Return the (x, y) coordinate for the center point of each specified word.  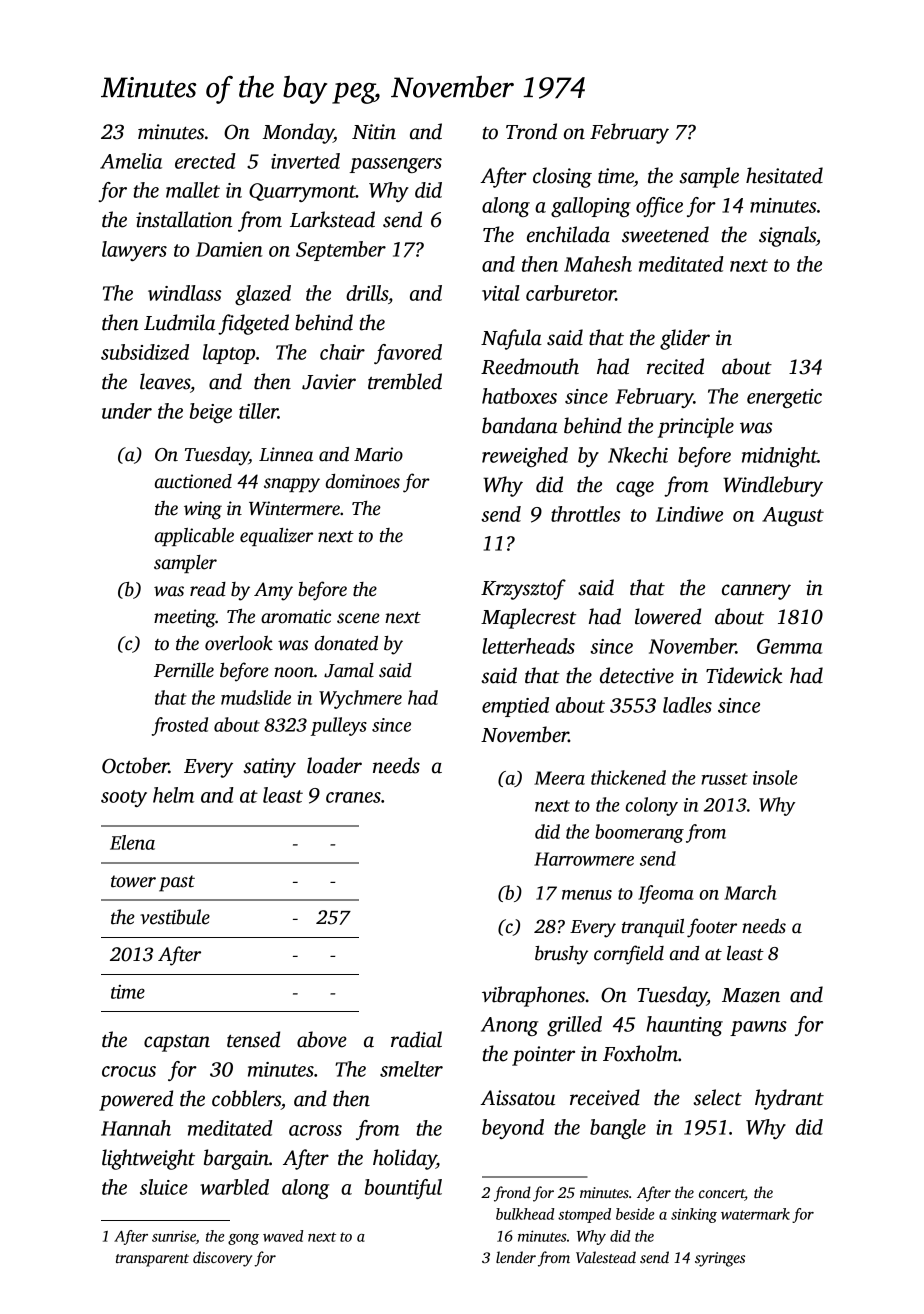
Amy (273, 591)
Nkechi (638, 455)
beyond (513, 1129)
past (177, 883)
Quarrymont (302, 192)
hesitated (784, 175)
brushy (561, 955)
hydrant (789, 1099)
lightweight (148, 1159)
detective (637, 675)
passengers (395, 165)
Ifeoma (666, 894)
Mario (378, 454)
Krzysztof (523, 589)
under (127, 411)
